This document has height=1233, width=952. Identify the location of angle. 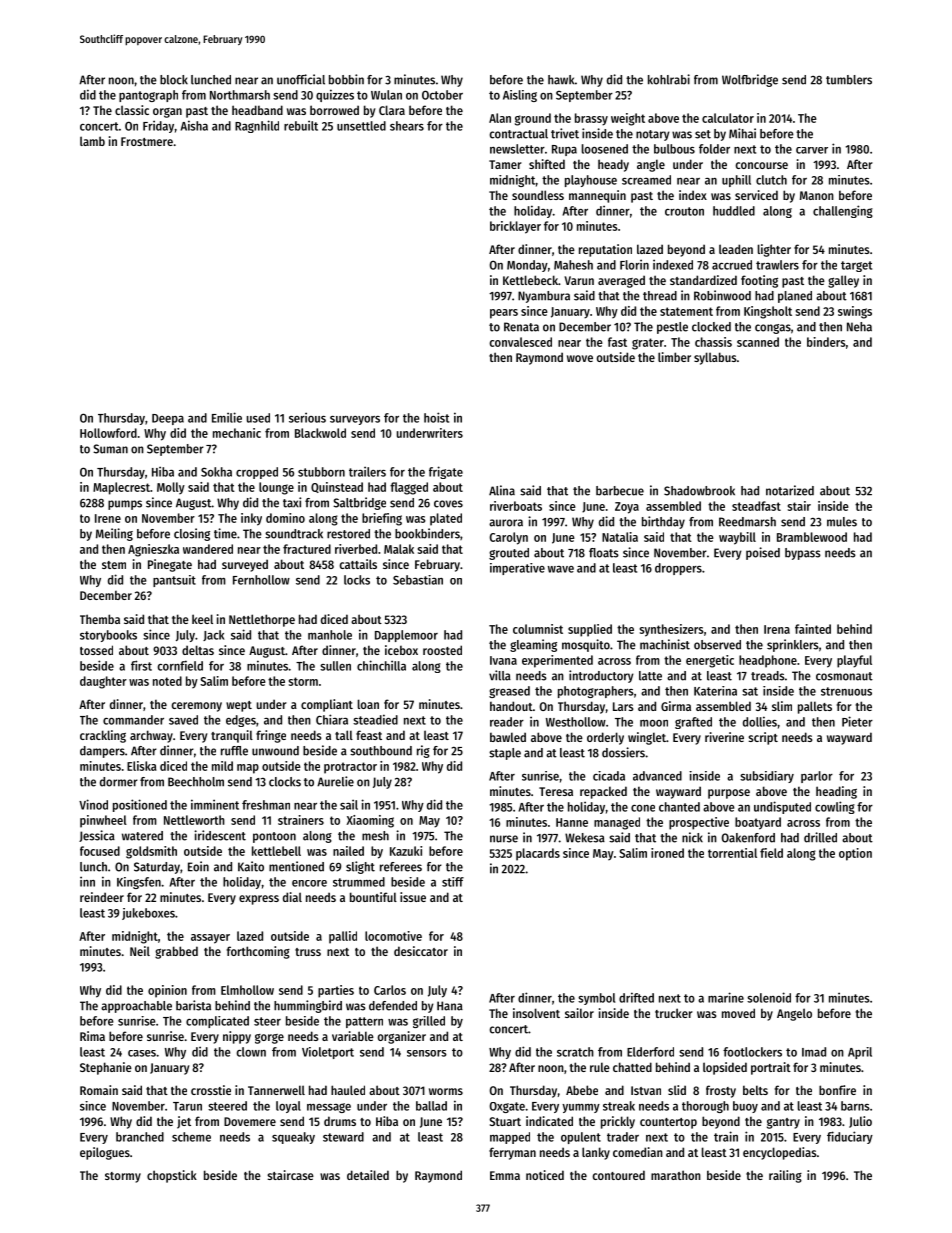
(651, 165).
